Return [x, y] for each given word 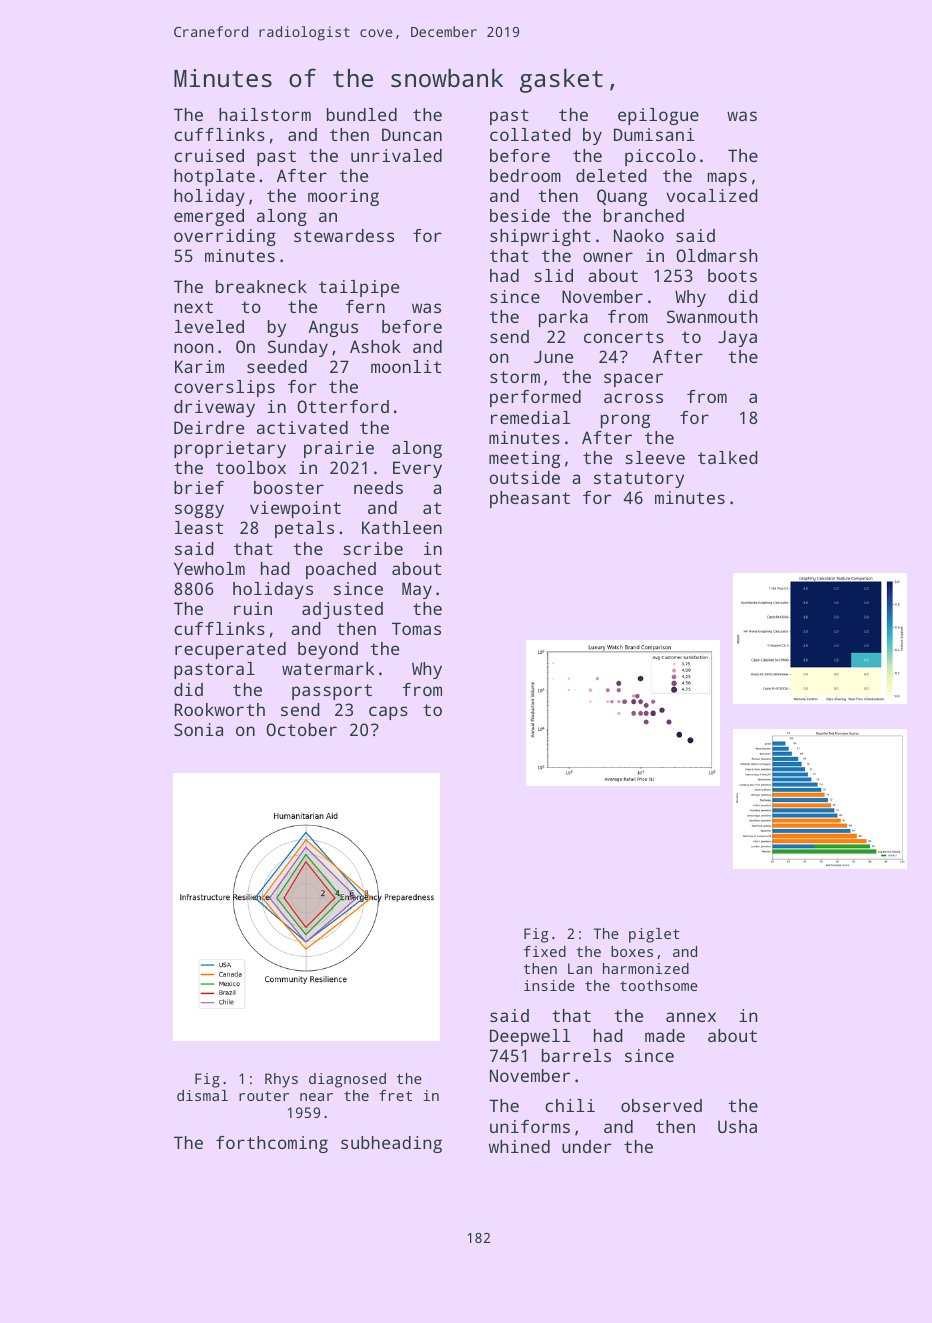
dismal [202, 1095]
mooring [343, 197]
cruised [209, 155]
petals [304, 529]
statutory [639, 480]
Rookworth [220, 709]
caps [388, 713]
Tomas [416, 628]
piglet [654, 935]
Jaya [737, 338]
